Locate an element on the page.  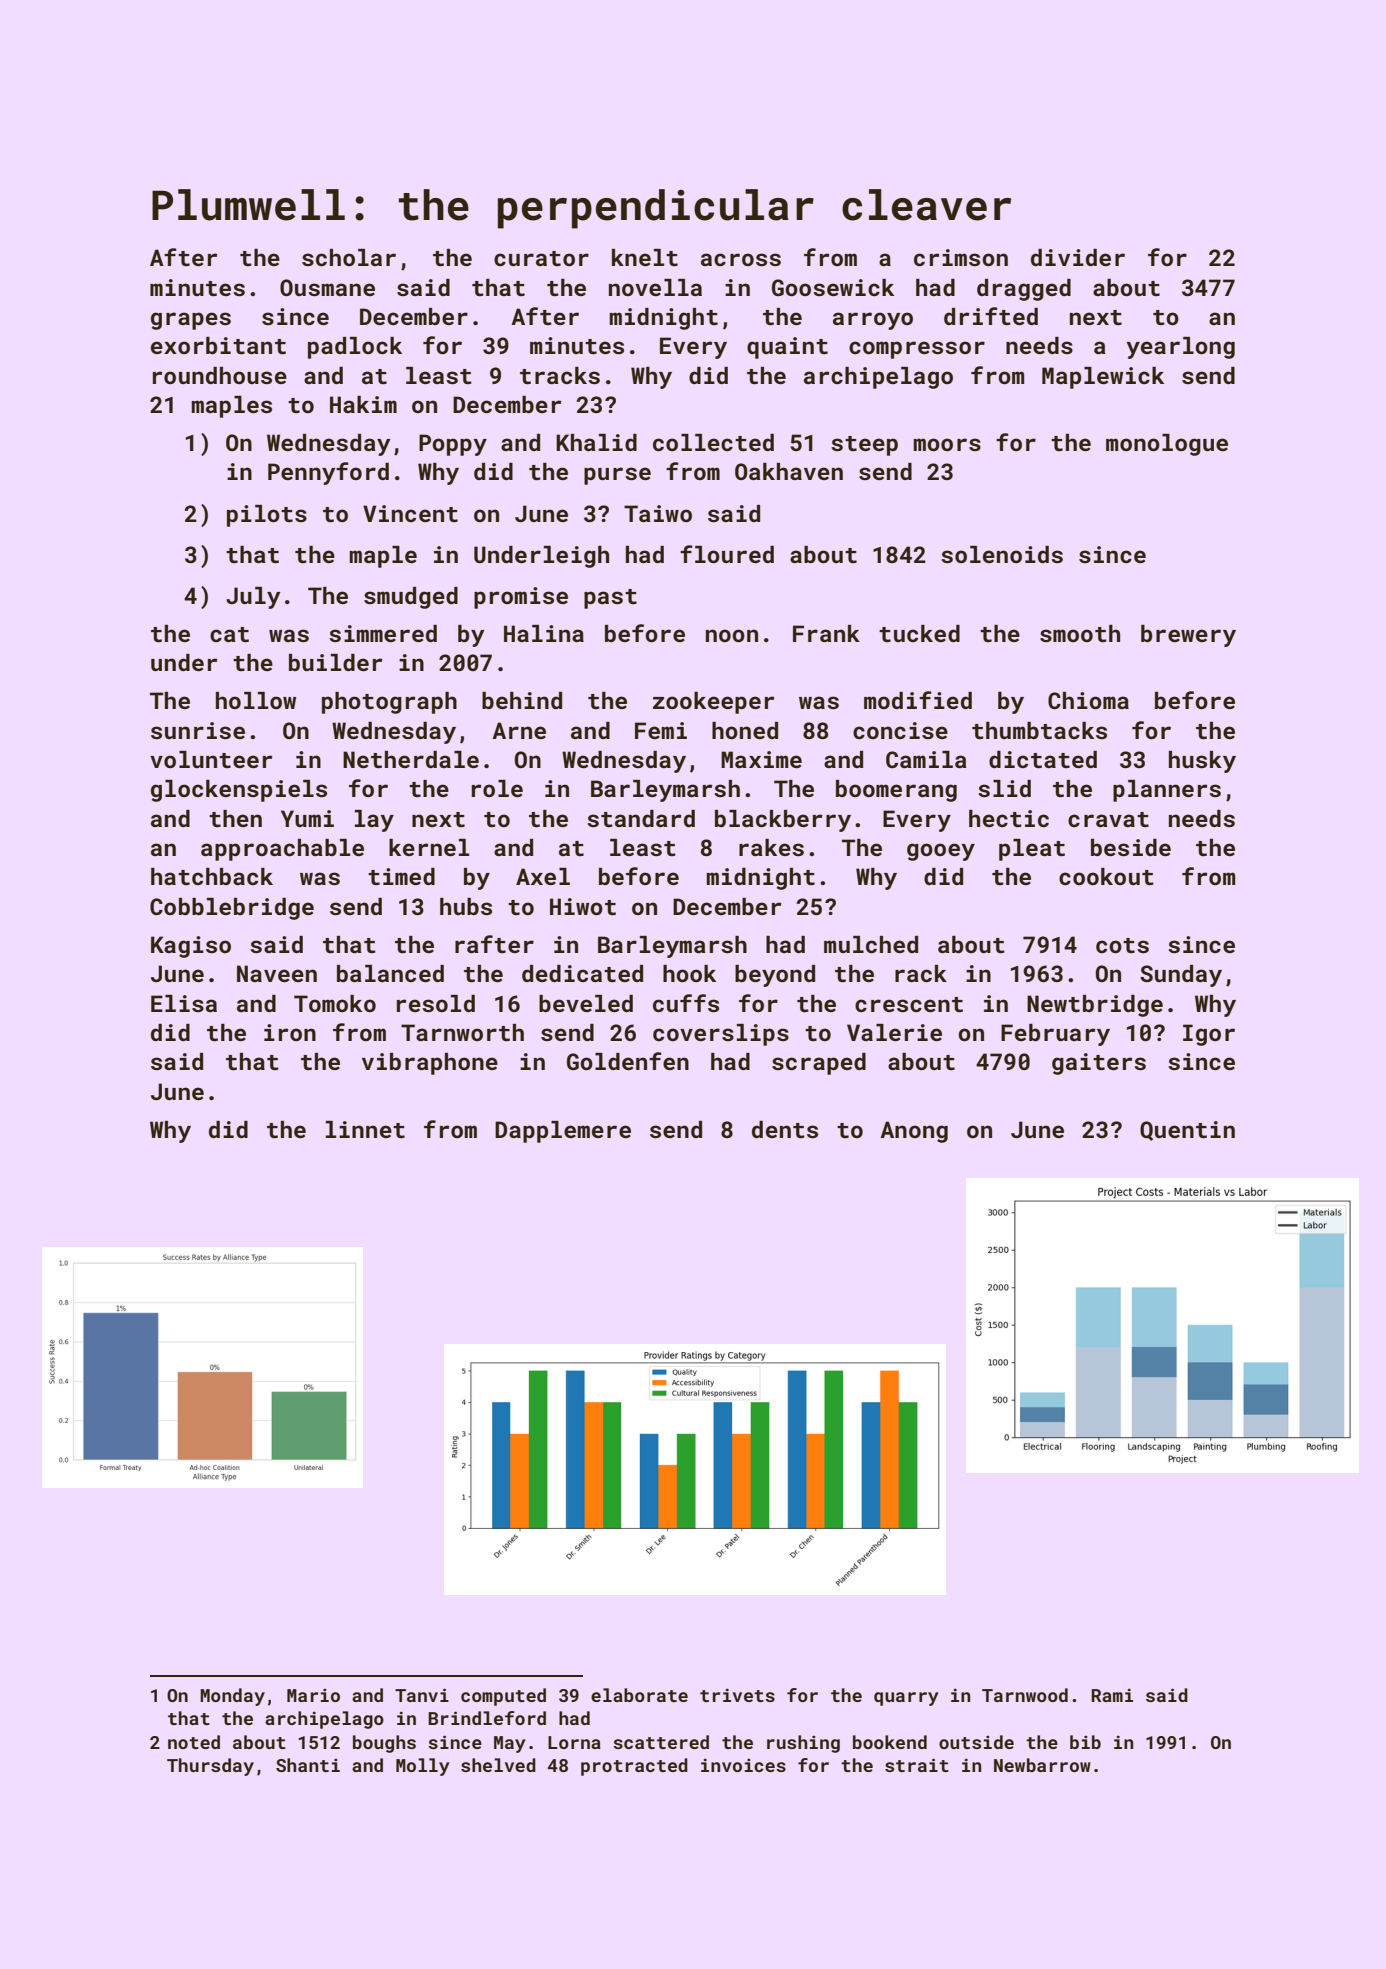
Quentin is located at coordinates (1187, 1131).
